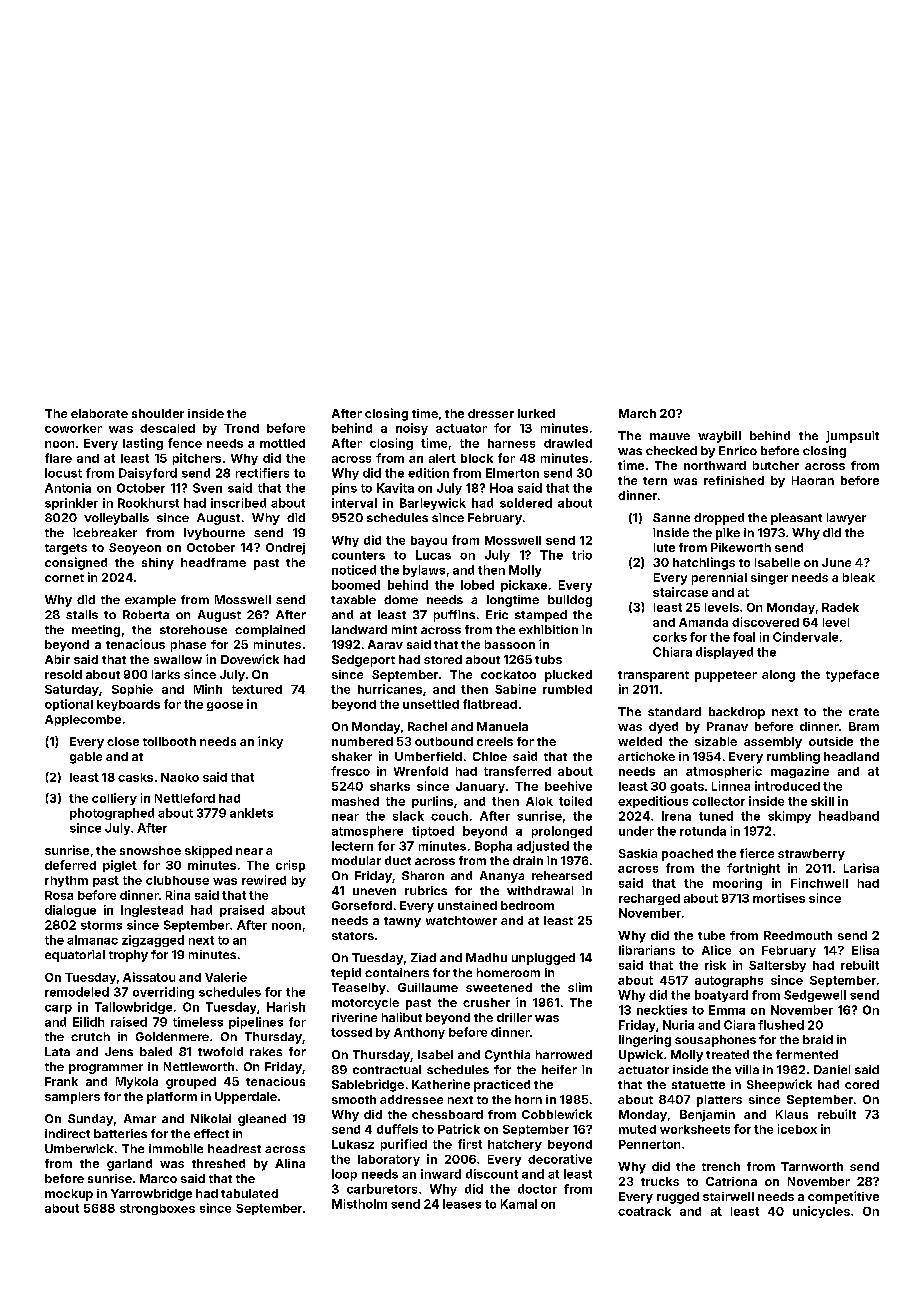 Image resolution: width=924 pixels, height=1308 pixels. Describe the element at coordinates (491, 413) in the page. I see `dresser` at that location.
